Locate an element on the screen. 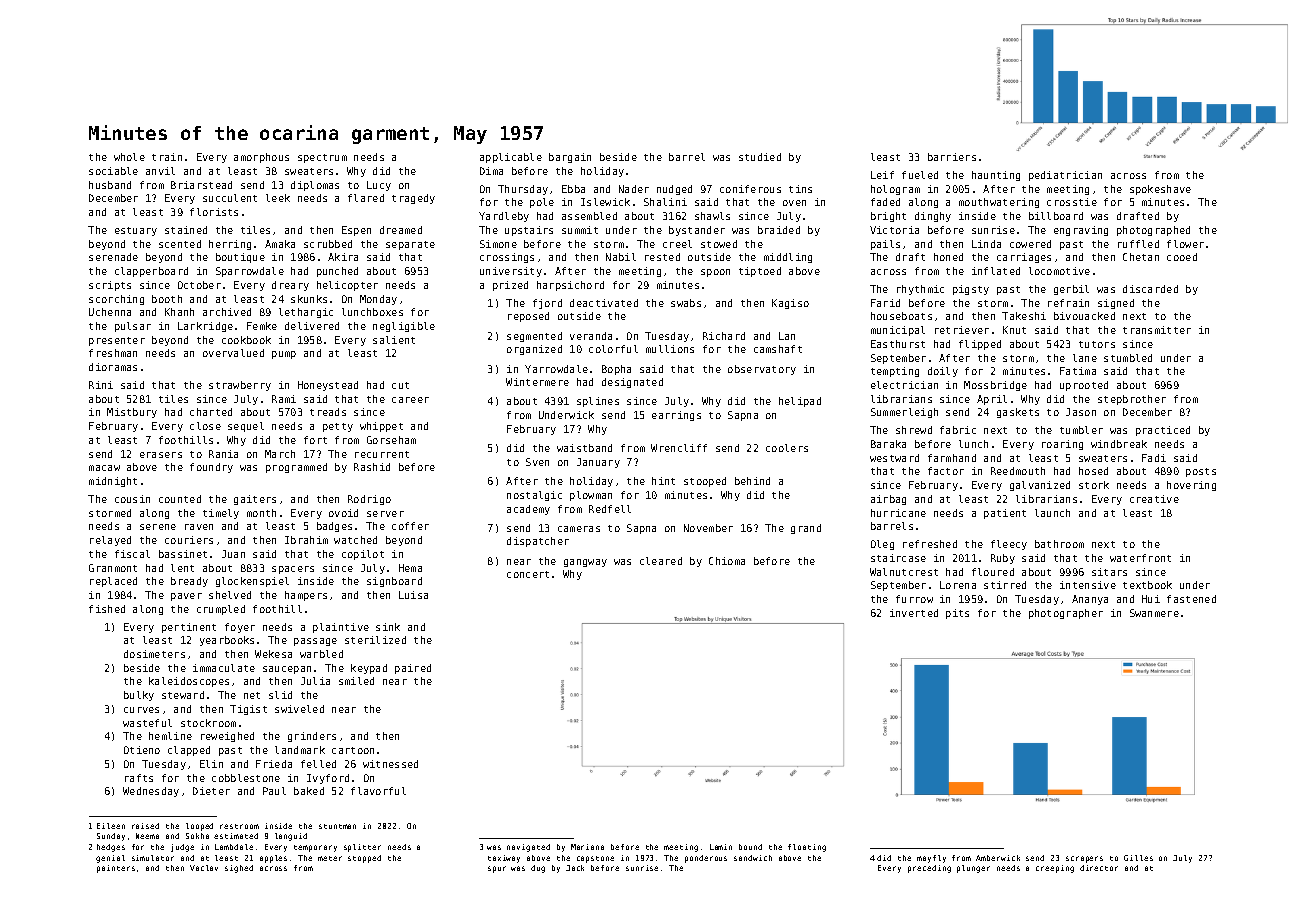 Image resolution: width=1308 pixels, height=924 pixels. coolers is located at coordinates (787, 448).
